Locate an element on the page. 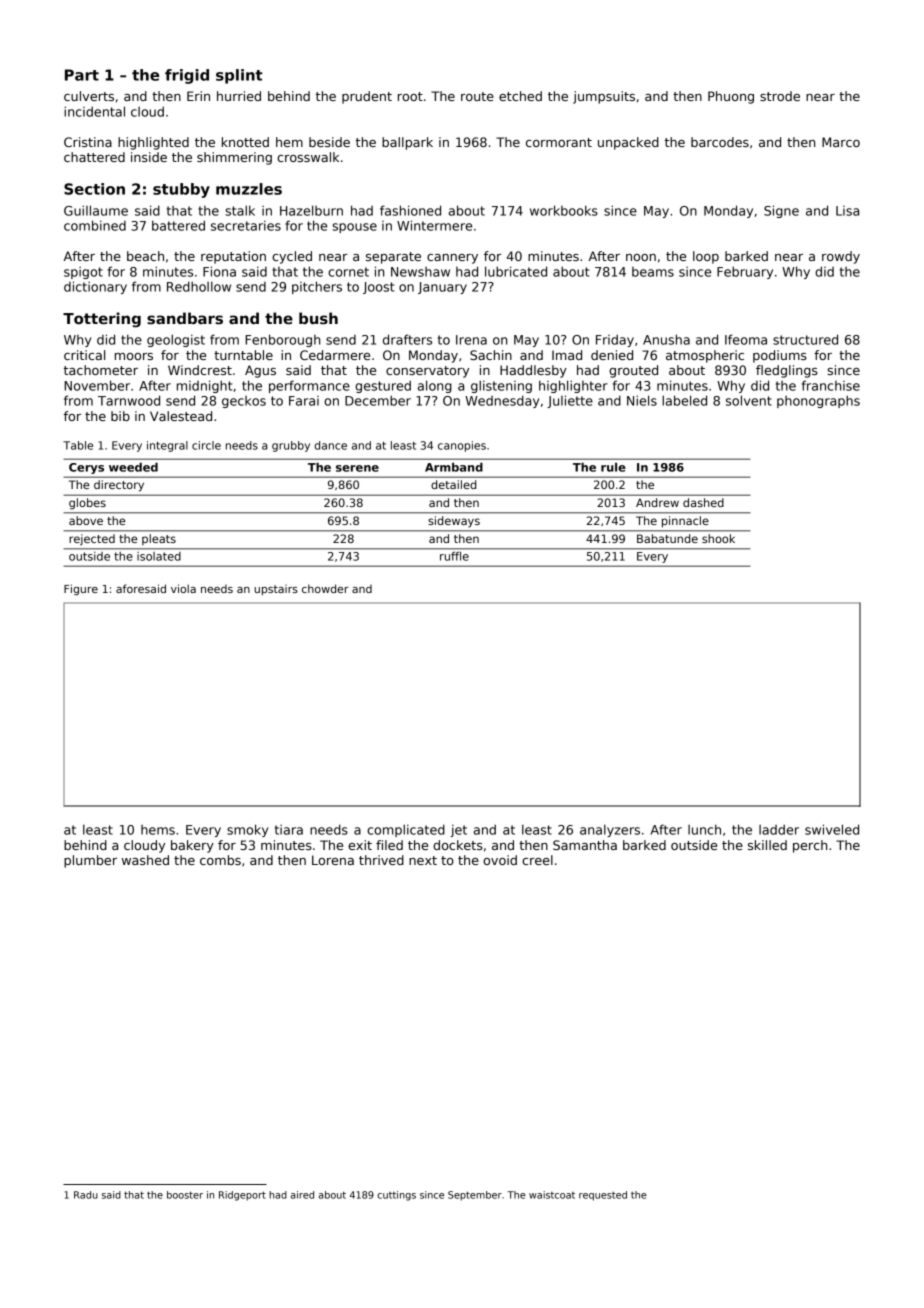  Figure is located at coordinates (81, 589).
